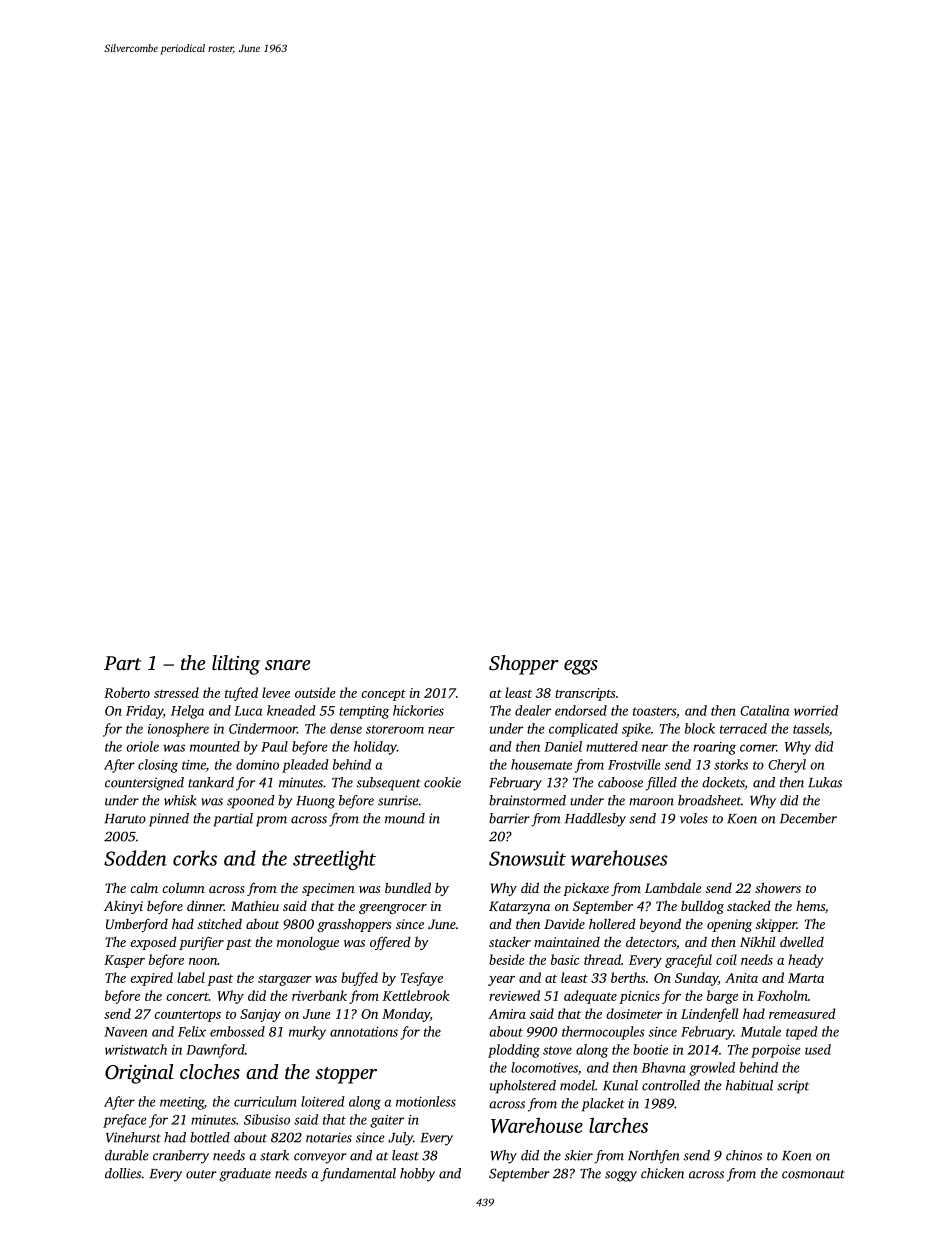  What do you see at coordinates (215, 746) in the screenshot?
I see `mounted` at bounding box center [215, 746].
